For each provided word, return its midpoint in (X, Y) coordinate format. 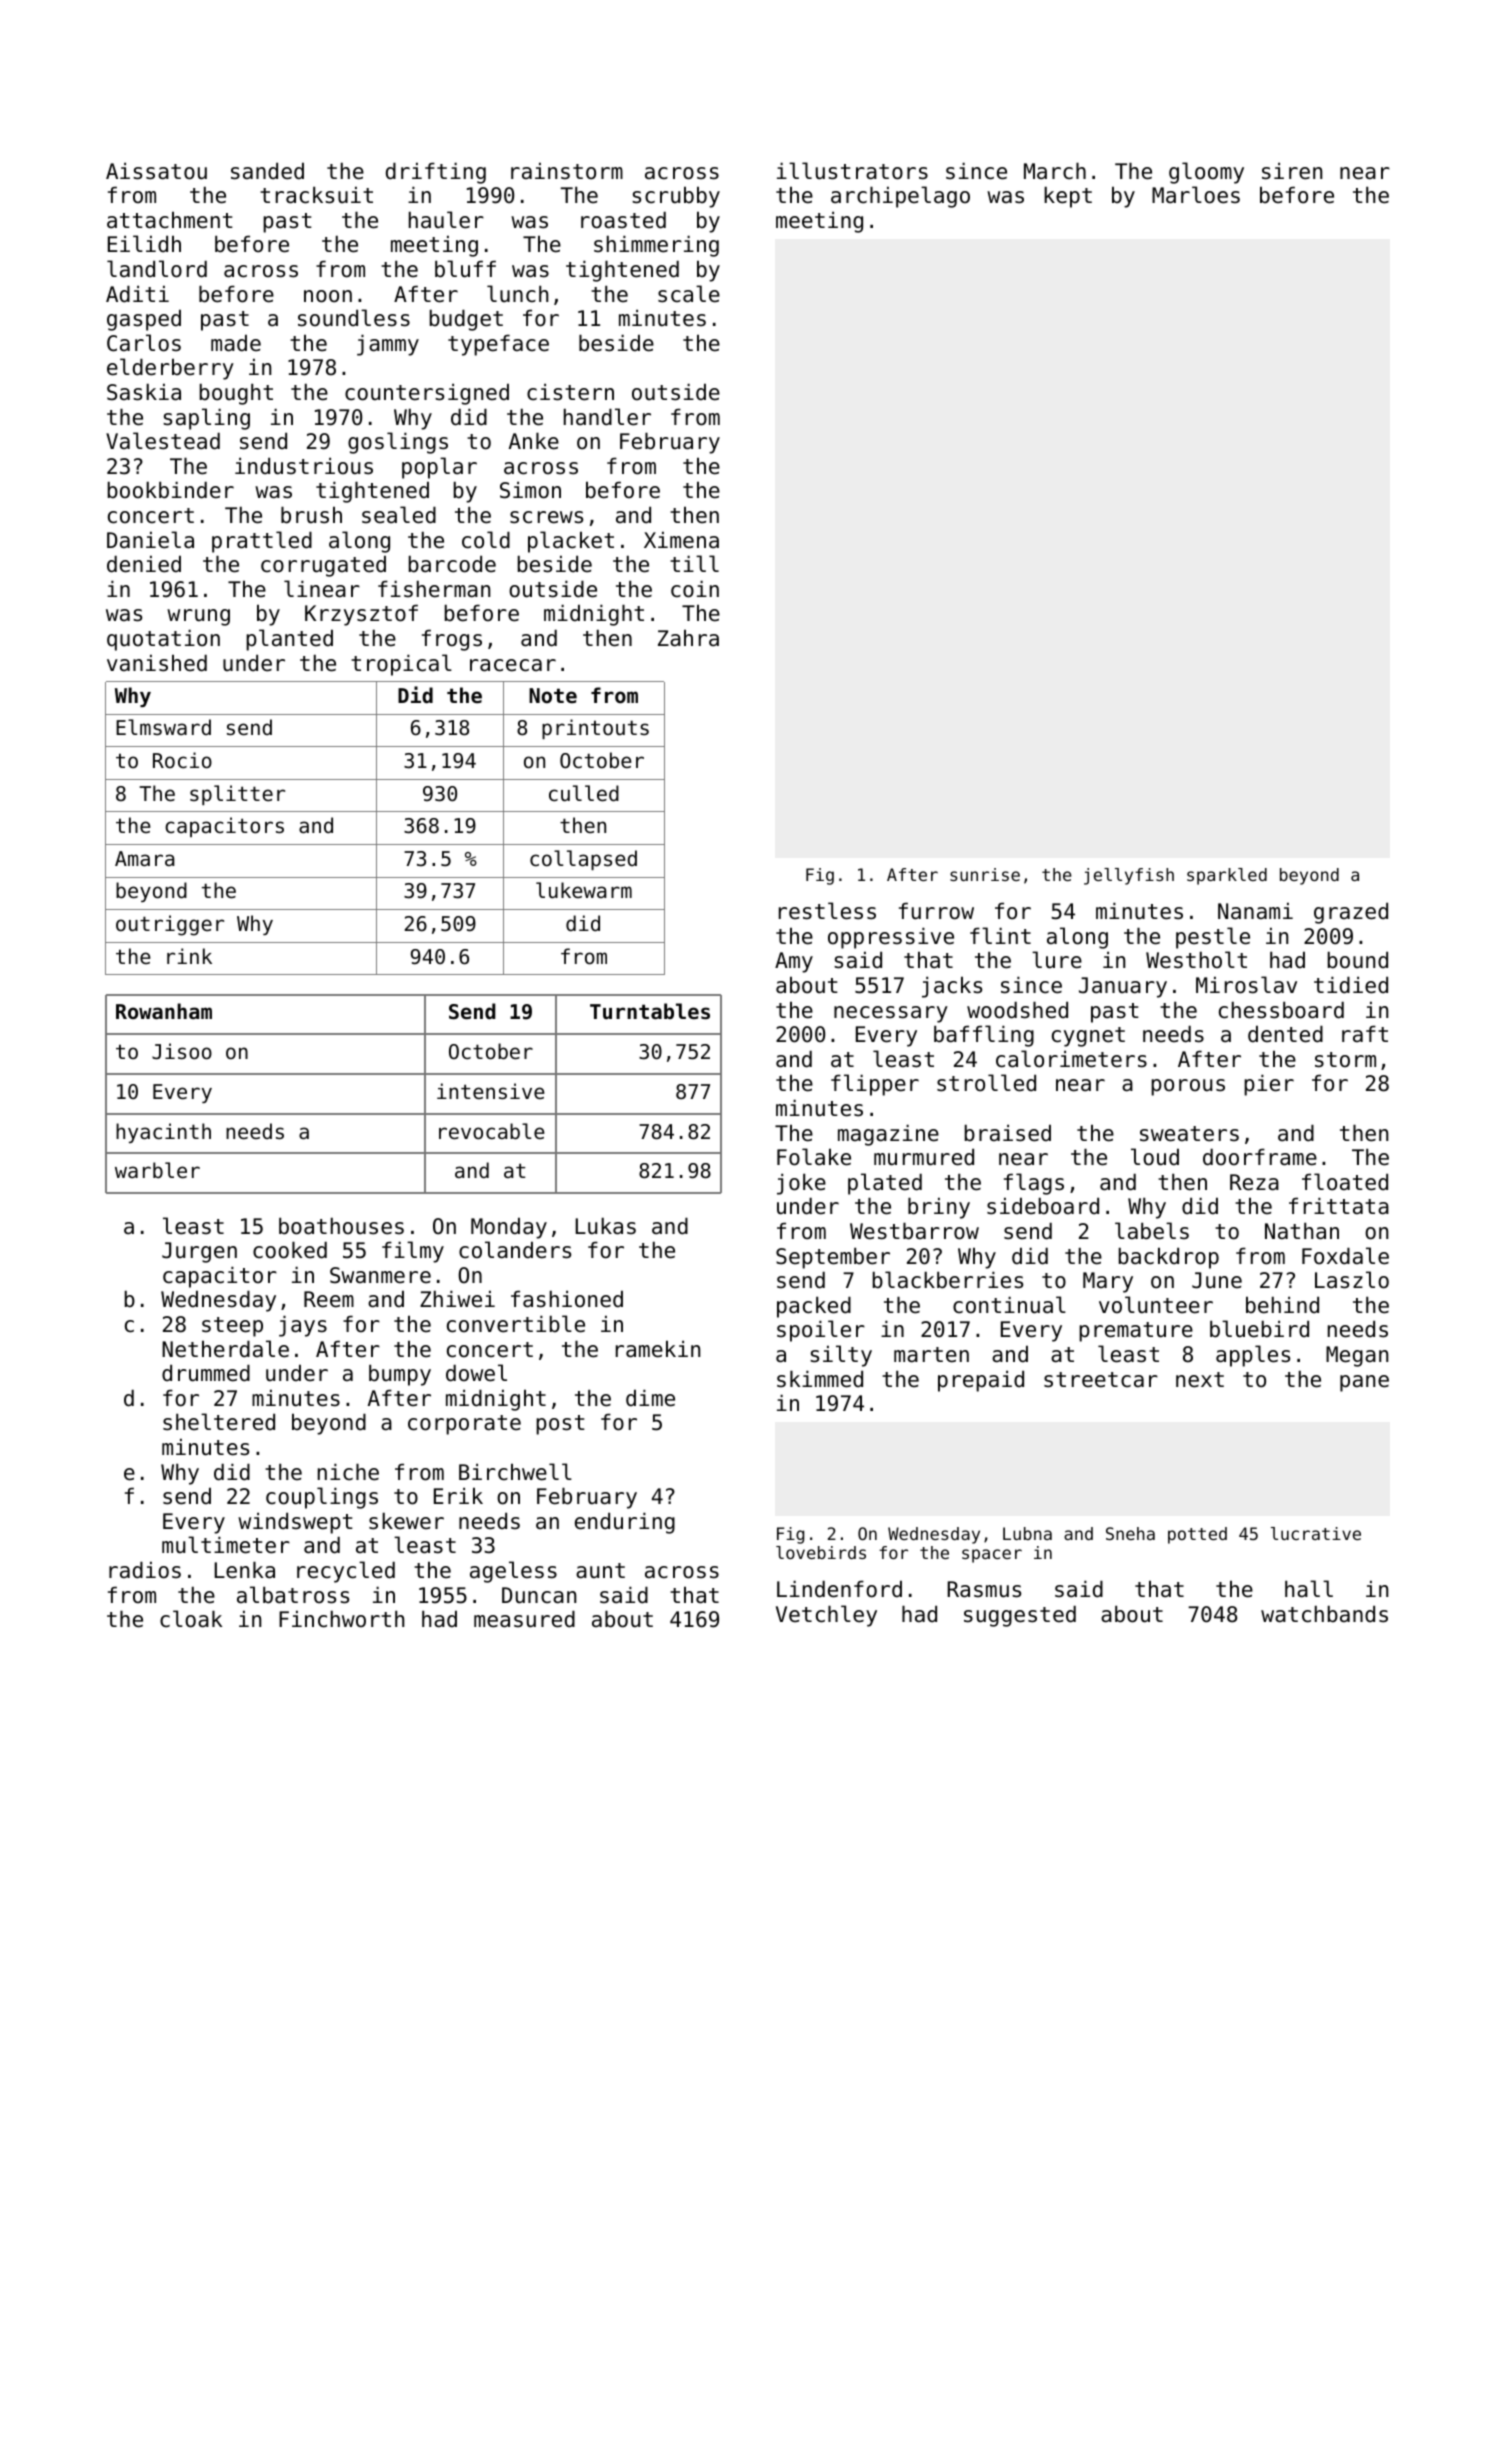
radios (145, 1570)
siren (1292, 171)
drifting (436, 173)
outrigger (170, 925)
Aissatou (156, 171)
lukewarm (584, 890)
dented (1285, 1034)
